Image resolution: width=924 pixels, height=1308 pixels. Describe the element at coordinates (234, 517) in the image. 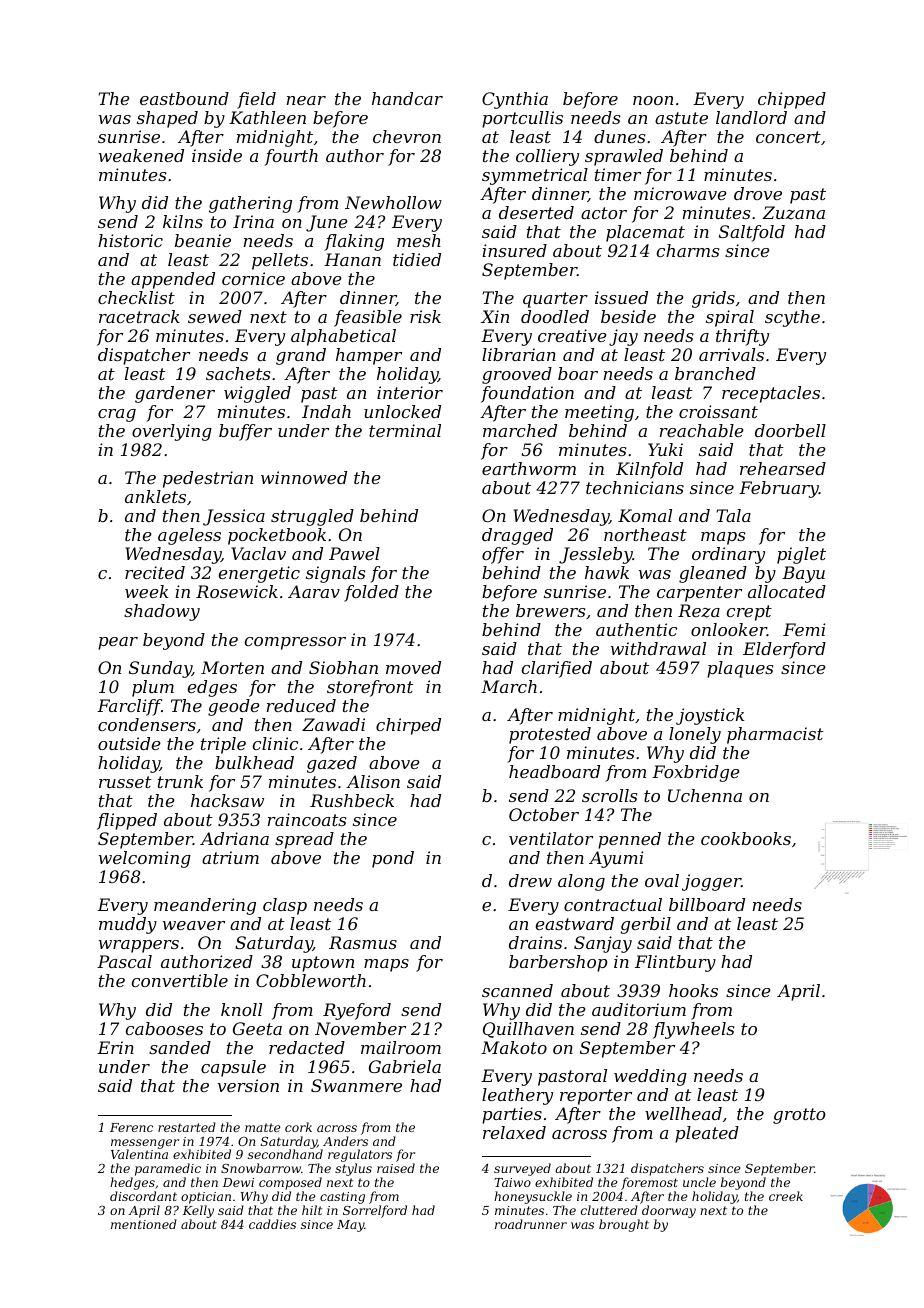

I see `Jessica` at that location.
